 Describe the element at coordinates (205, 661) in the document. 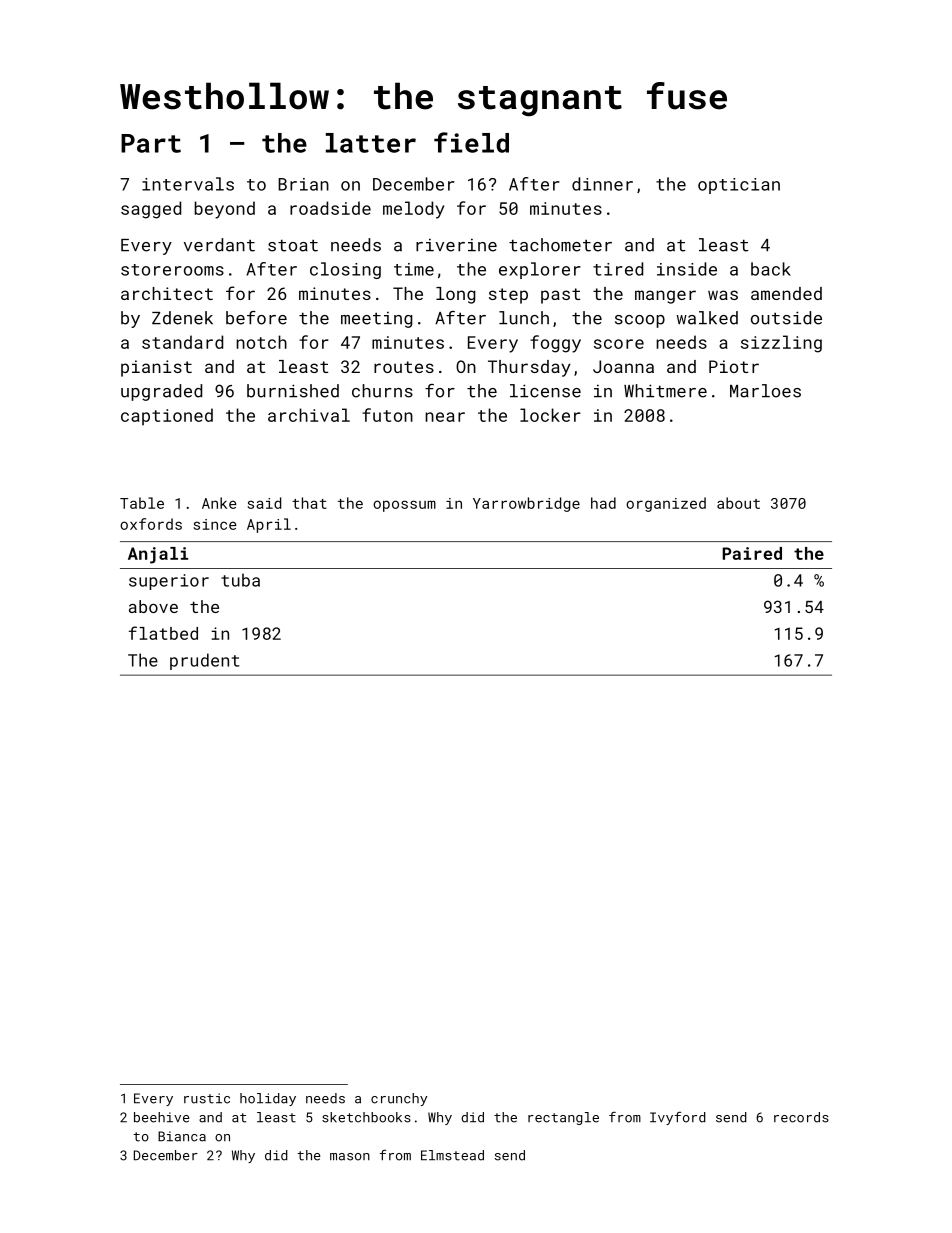

I see `prudent` at that location.
